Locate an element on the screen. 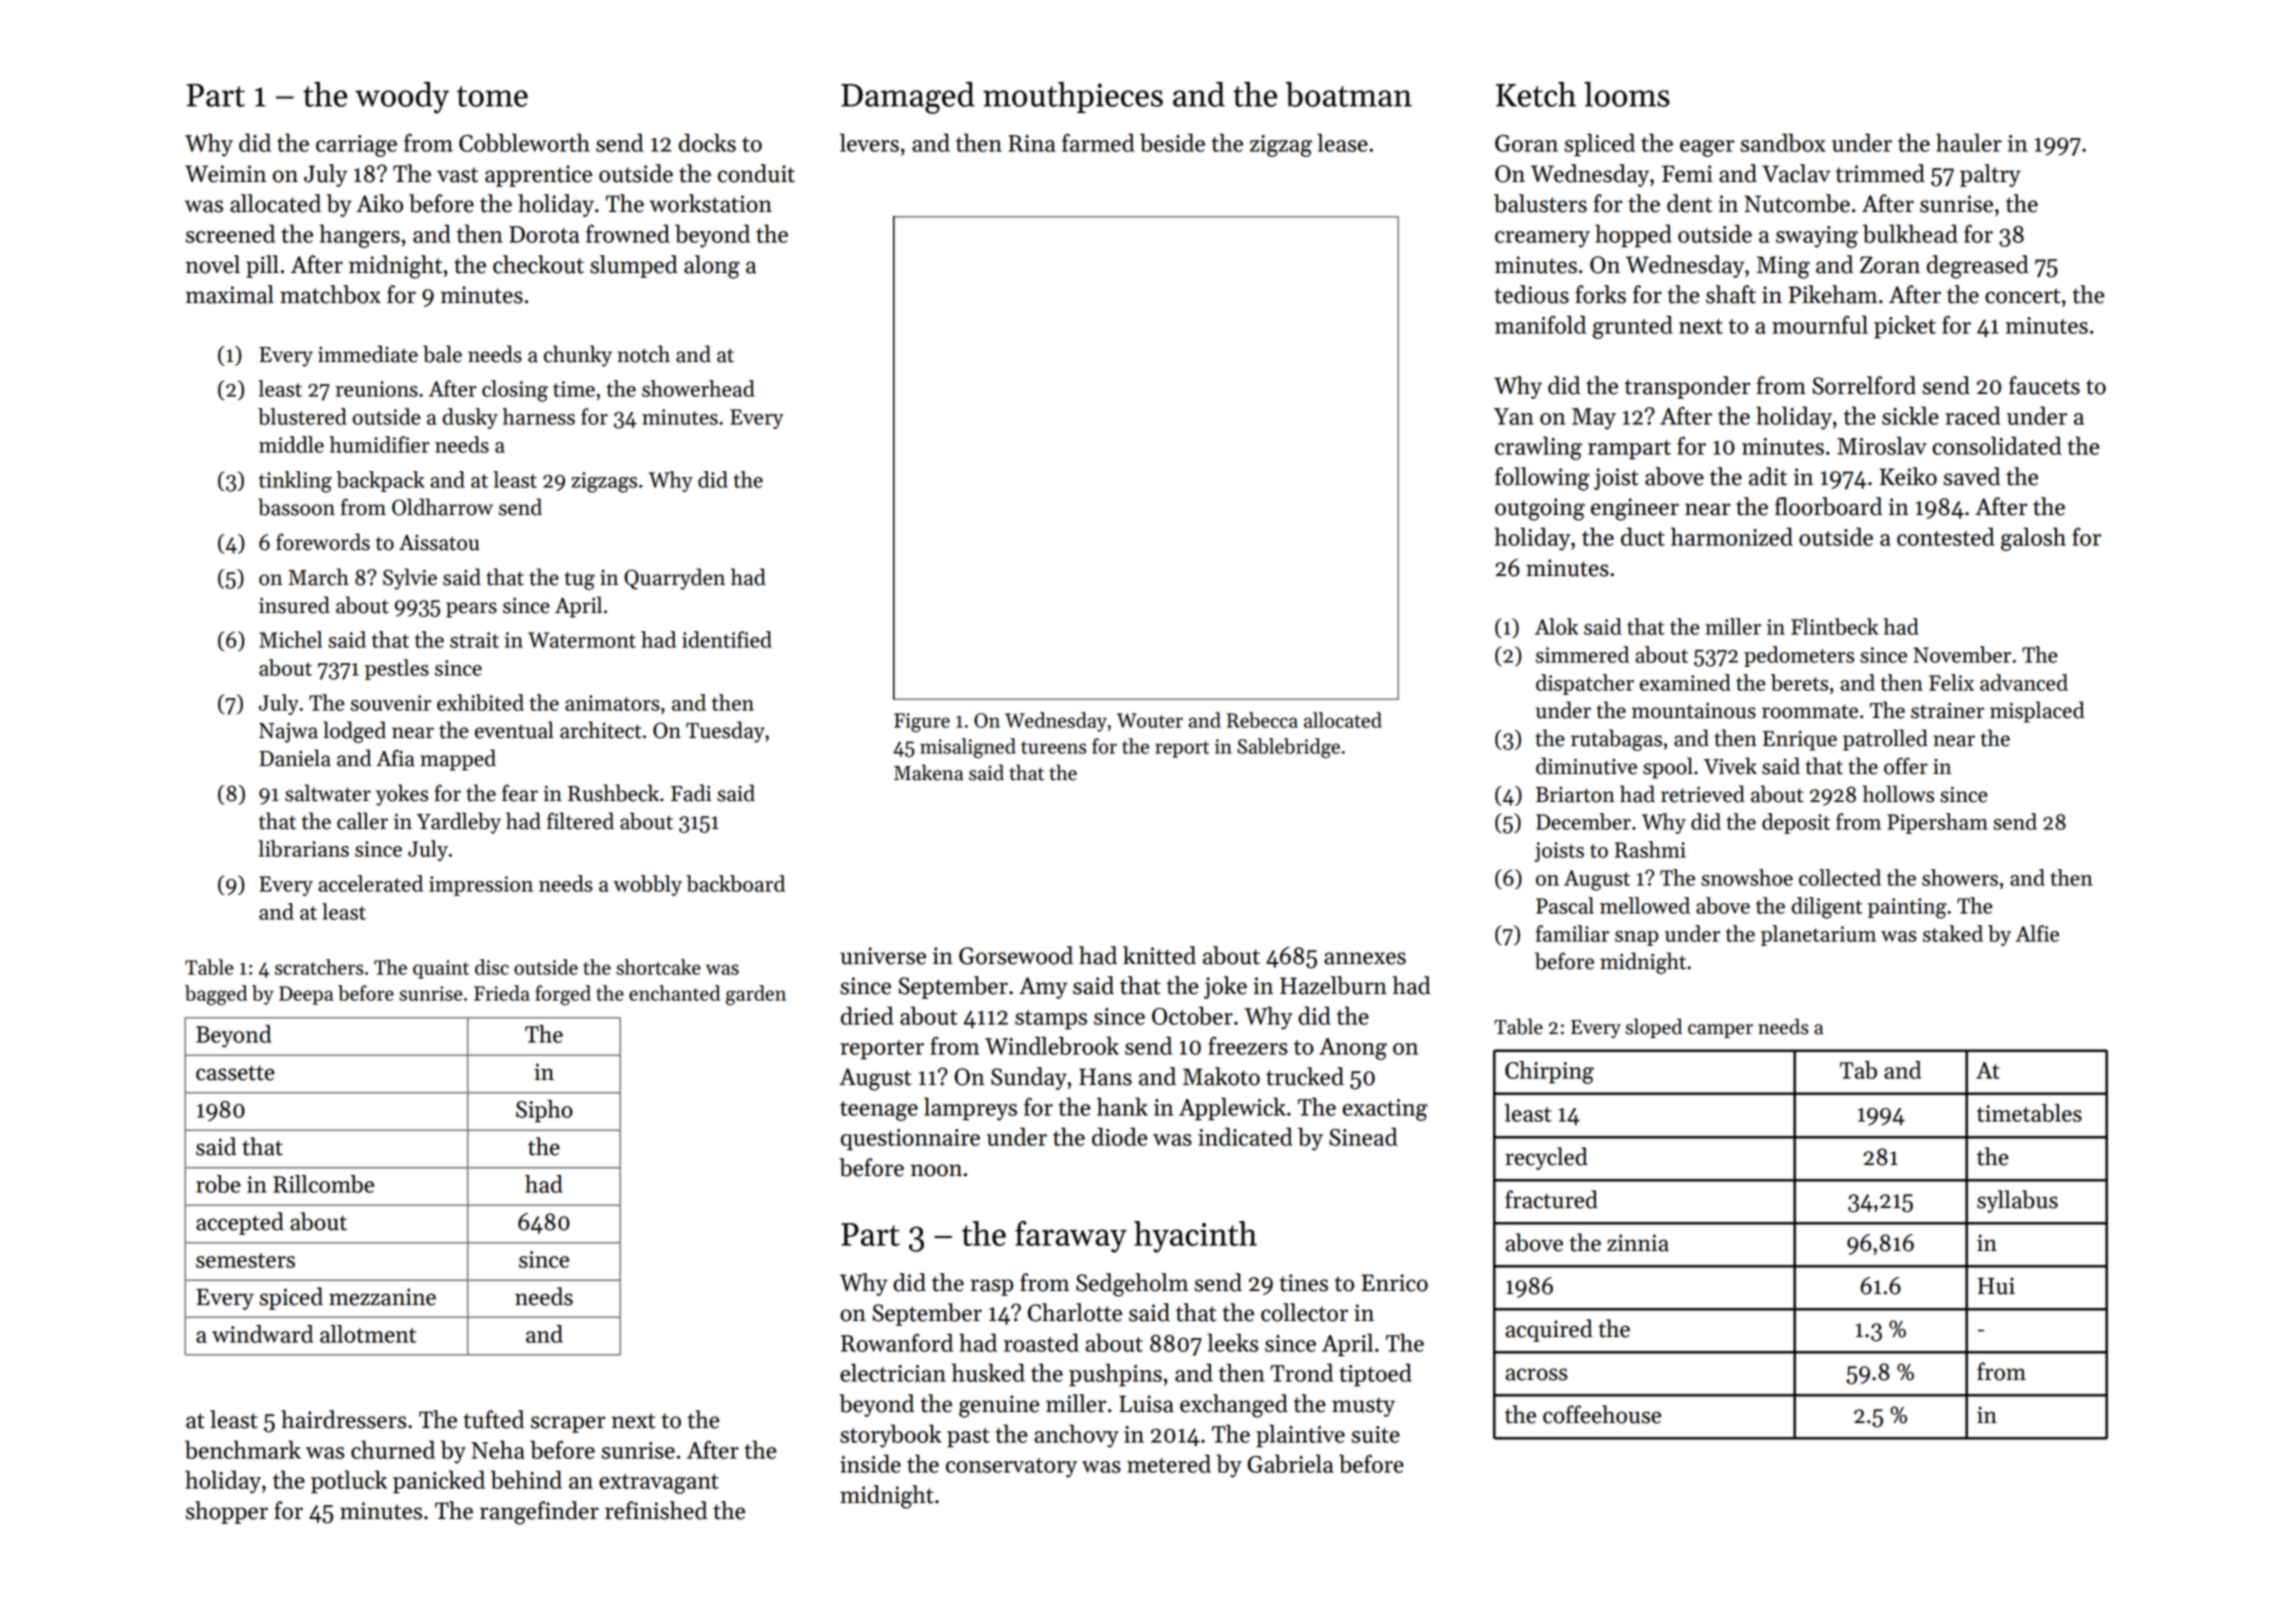 The image size is (2292, 1620). woody is located at coordinates (402, 98).
